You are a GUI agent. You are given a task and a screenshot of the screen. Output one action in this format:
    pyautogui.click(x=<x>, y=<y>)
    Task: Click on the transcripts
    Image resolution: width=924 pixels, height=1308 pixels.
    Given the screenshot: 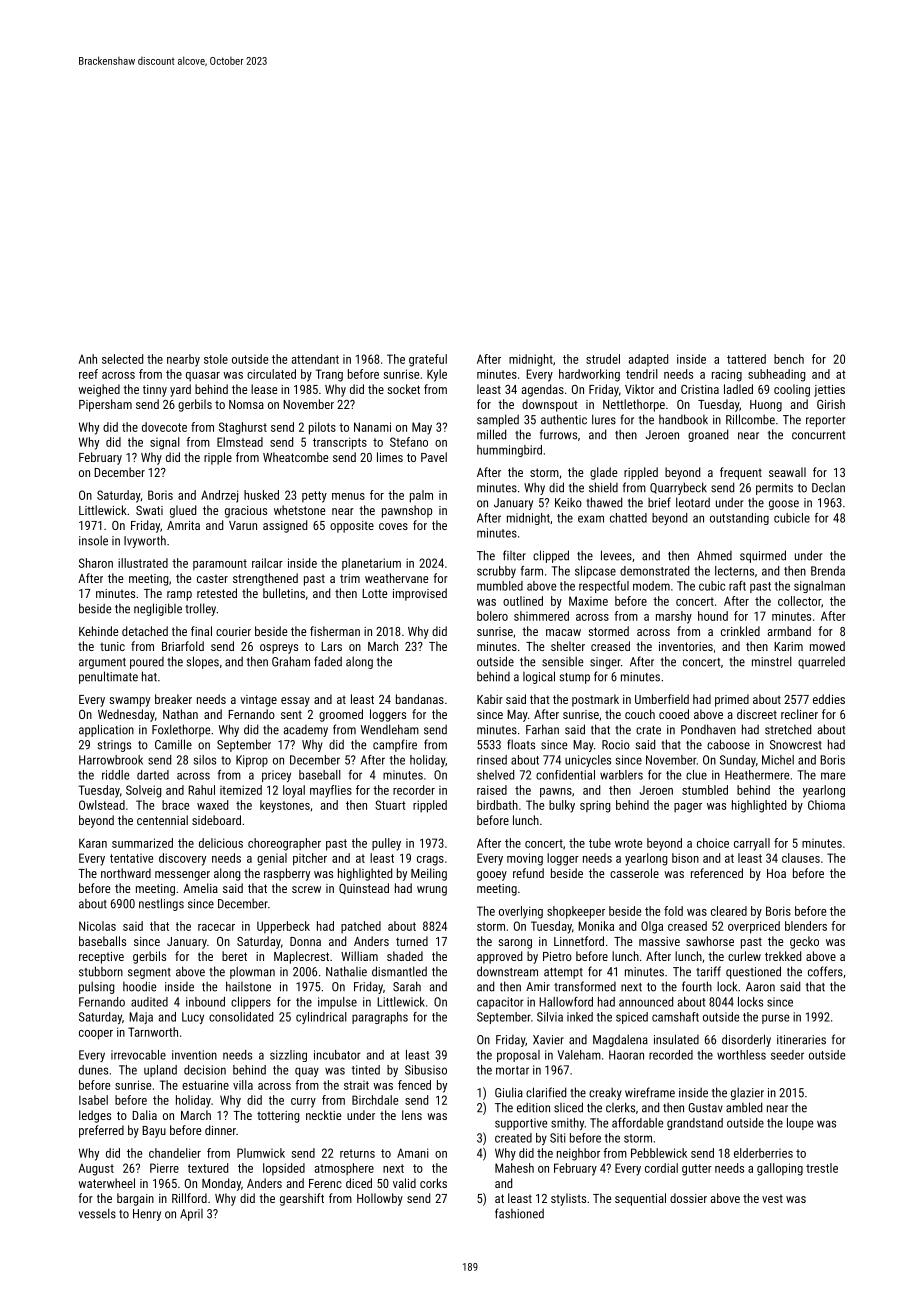 What is the action you would take?
    pyautogui.click(x=340, y=443)
